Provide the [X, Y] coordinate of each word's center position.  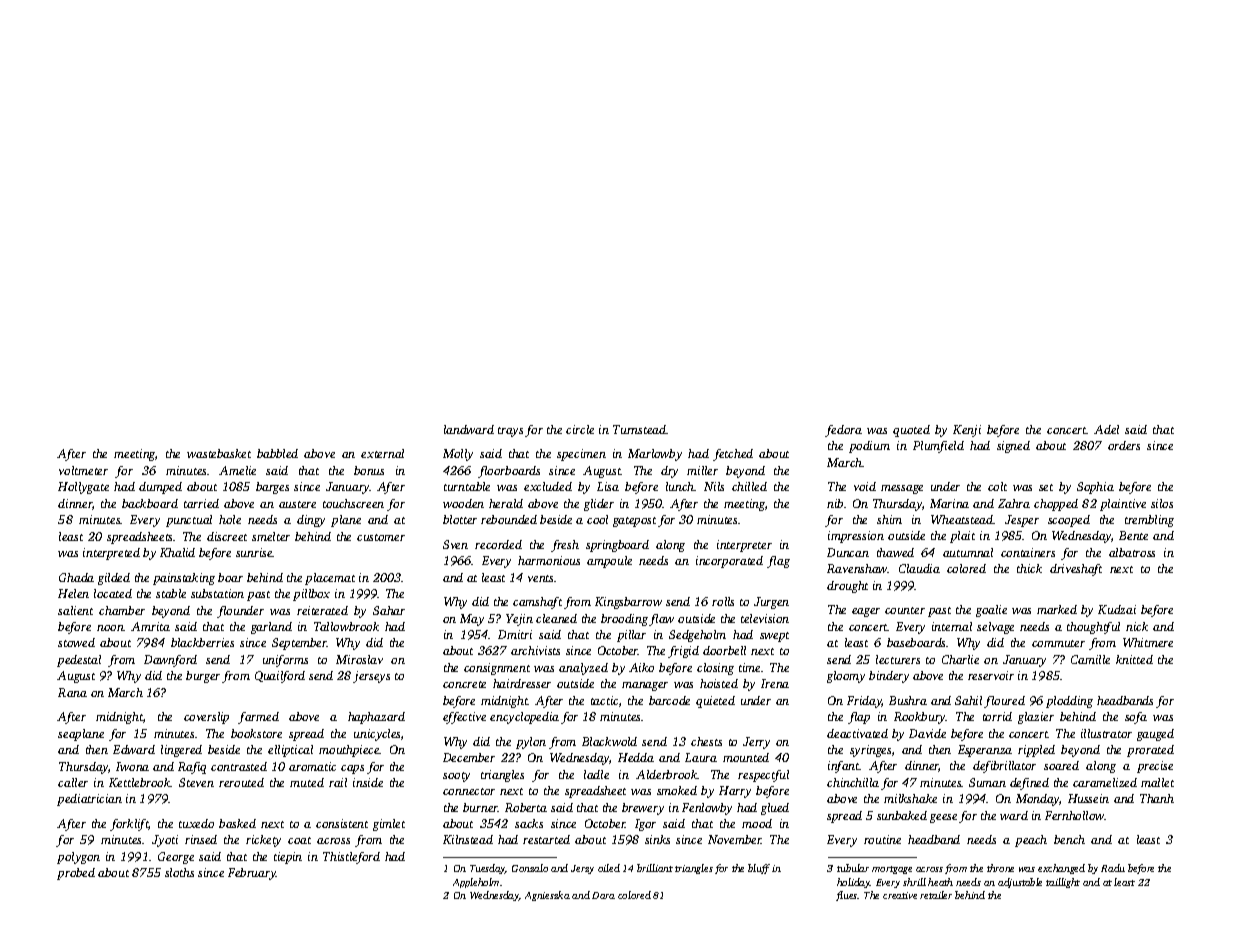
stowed [76, 642]
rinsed [201, 839]
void [865, 486]
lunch [680, 486]
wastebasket [219, 453]
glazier [1036, 718]
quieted [715, 702]
